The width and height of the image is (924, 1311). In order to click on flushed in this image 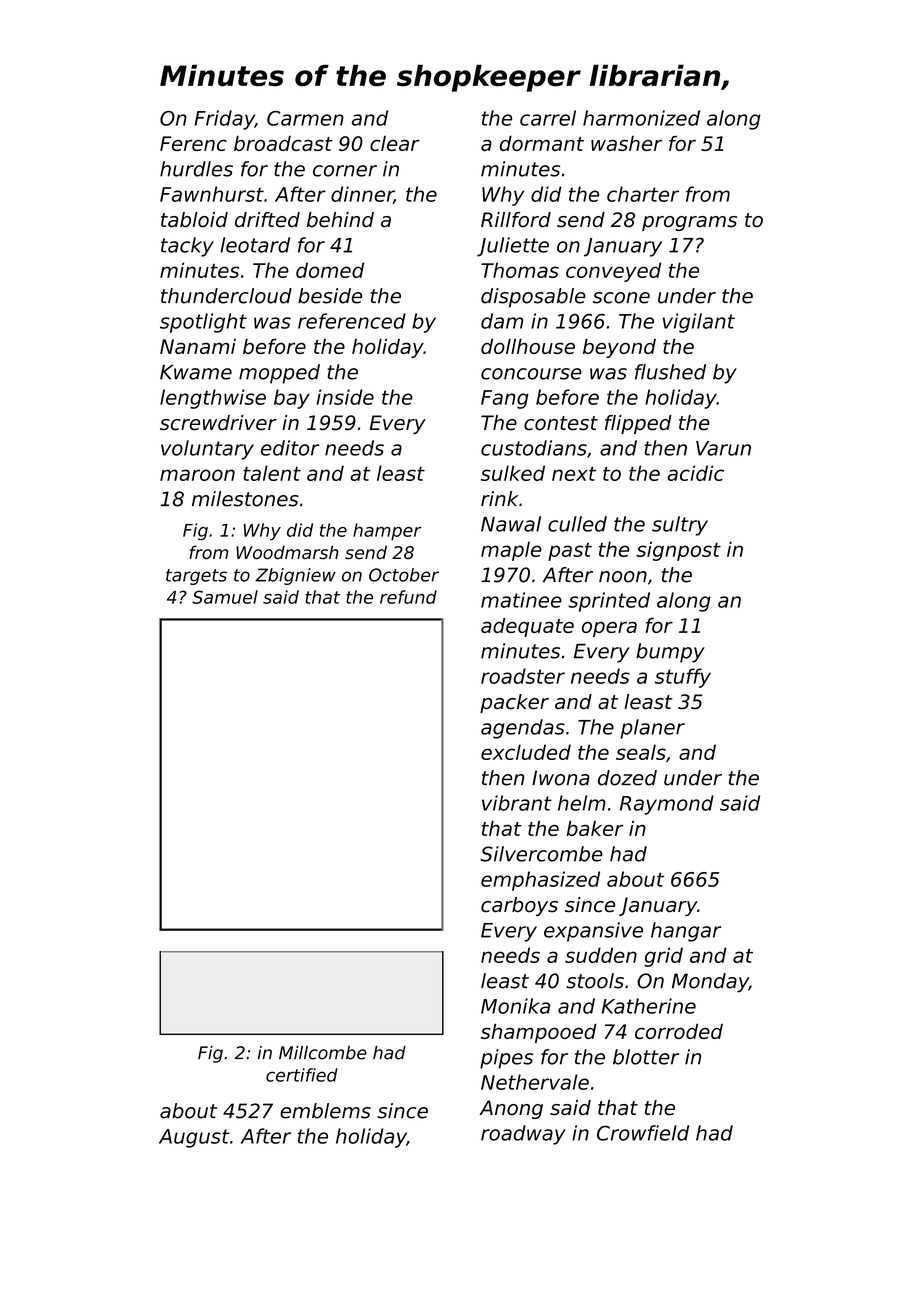, I will do `click(670, 372)`.
